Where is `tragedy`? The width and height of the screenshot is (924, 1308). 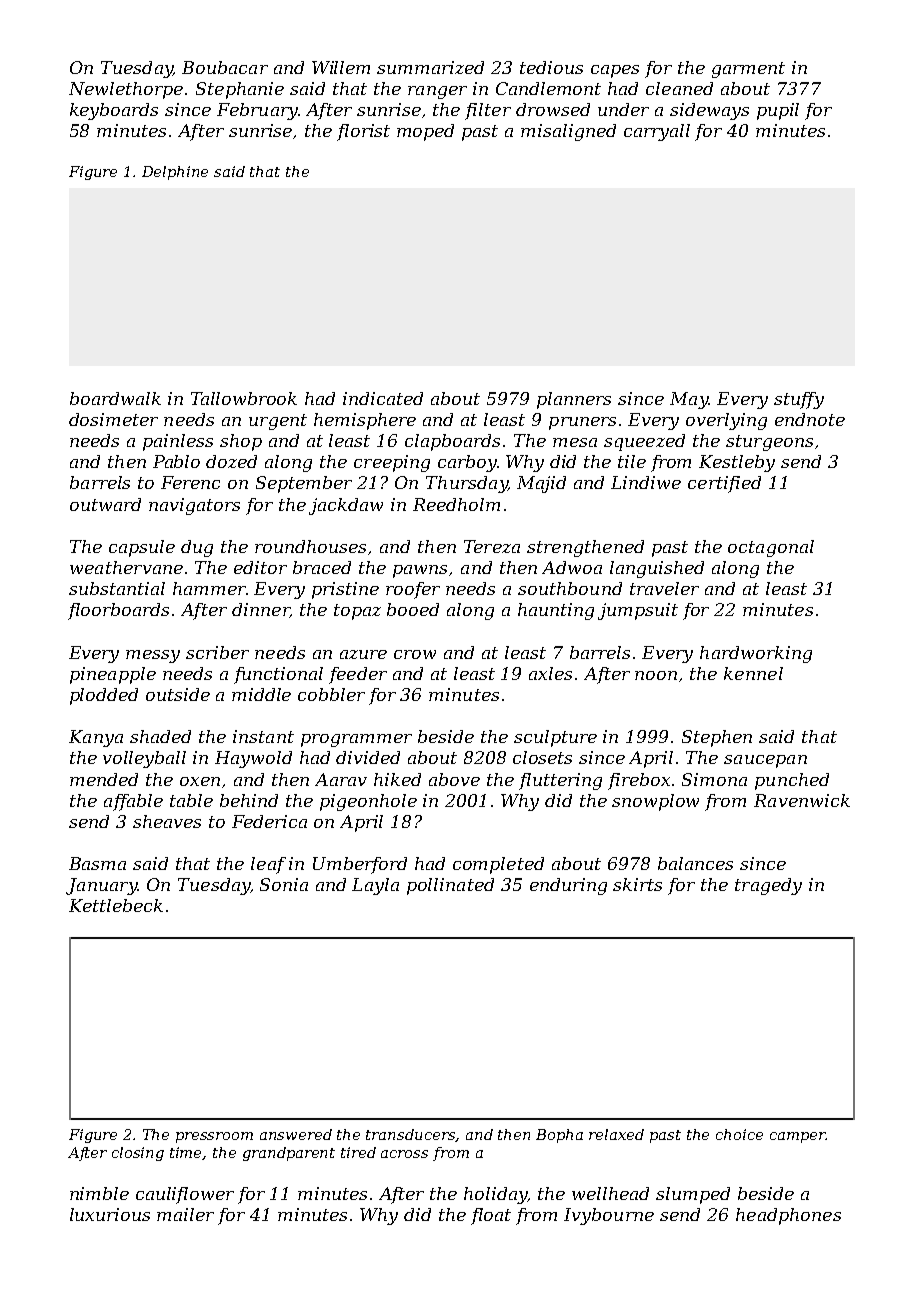
tragedy is located at coordinates (768, 886).
